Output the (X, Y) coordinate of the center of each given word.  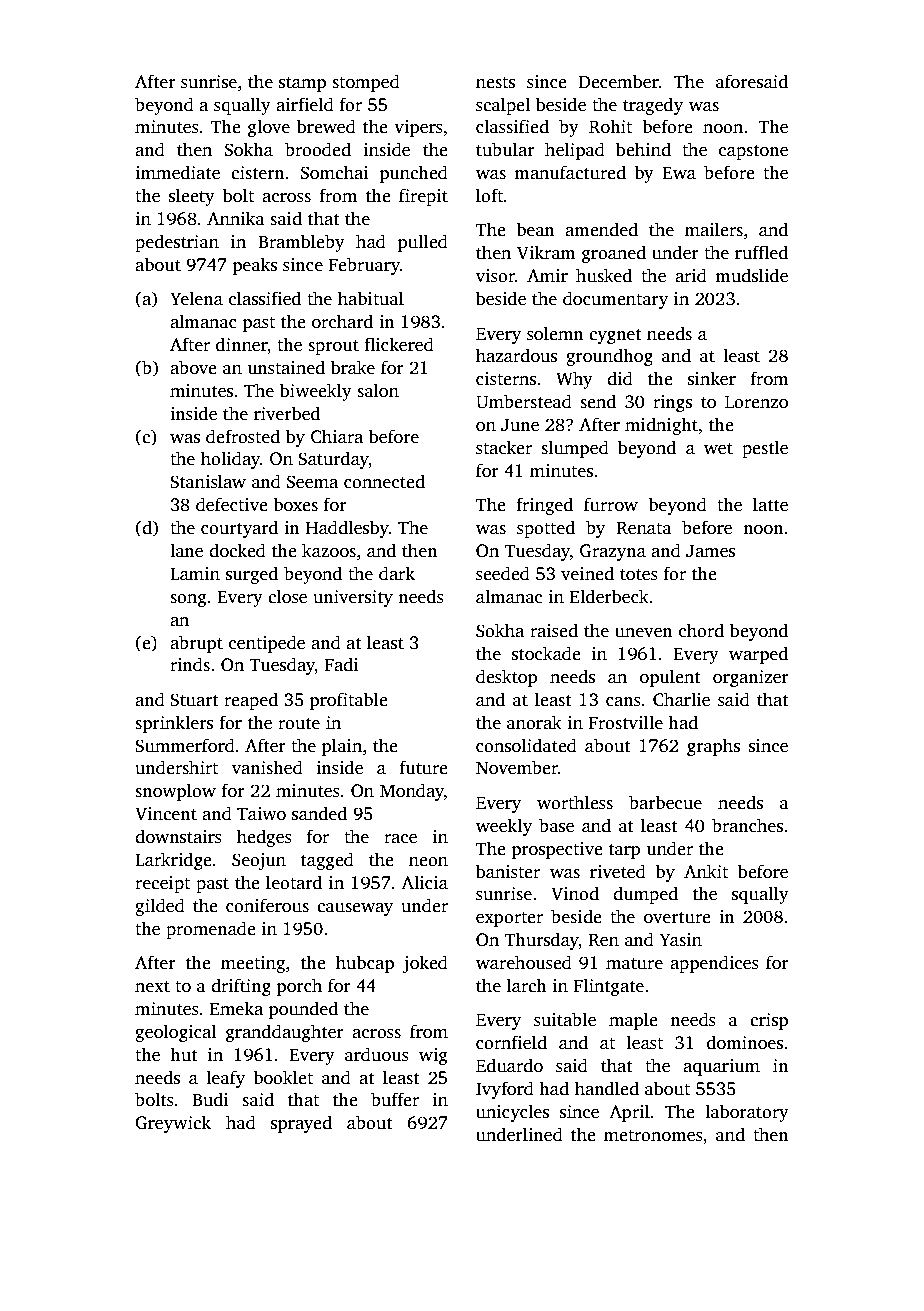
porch (299, 987)
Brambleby (301, 243)
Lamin (195, 573)
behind (643, 149)
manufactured (570, 172)
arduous (377, 1054)
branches (747, 825)
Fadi (342, 664)
